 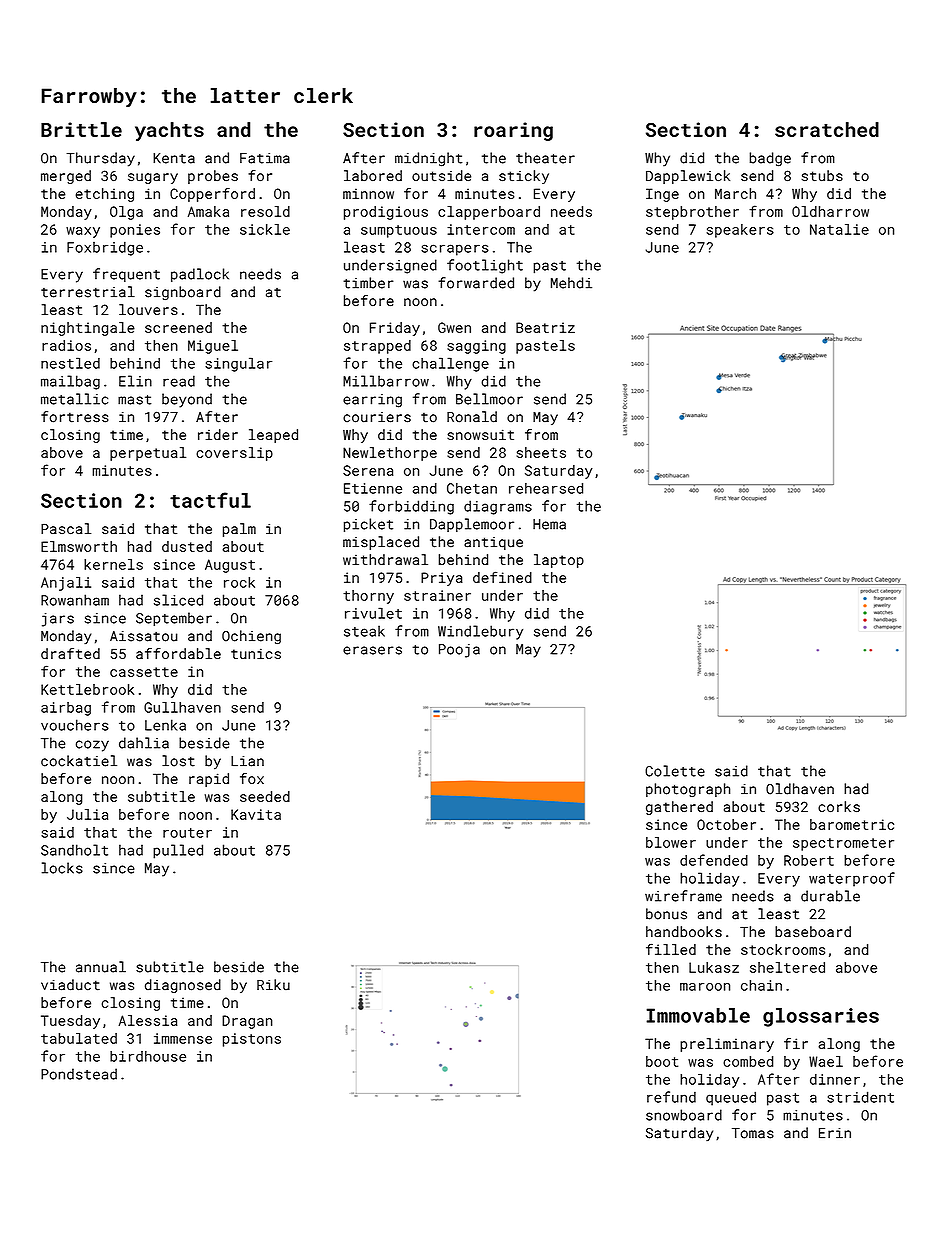 What do you see at coordinates (252, 1040) in the page?
I see `pistons` at bounding box center [252, 1040].
